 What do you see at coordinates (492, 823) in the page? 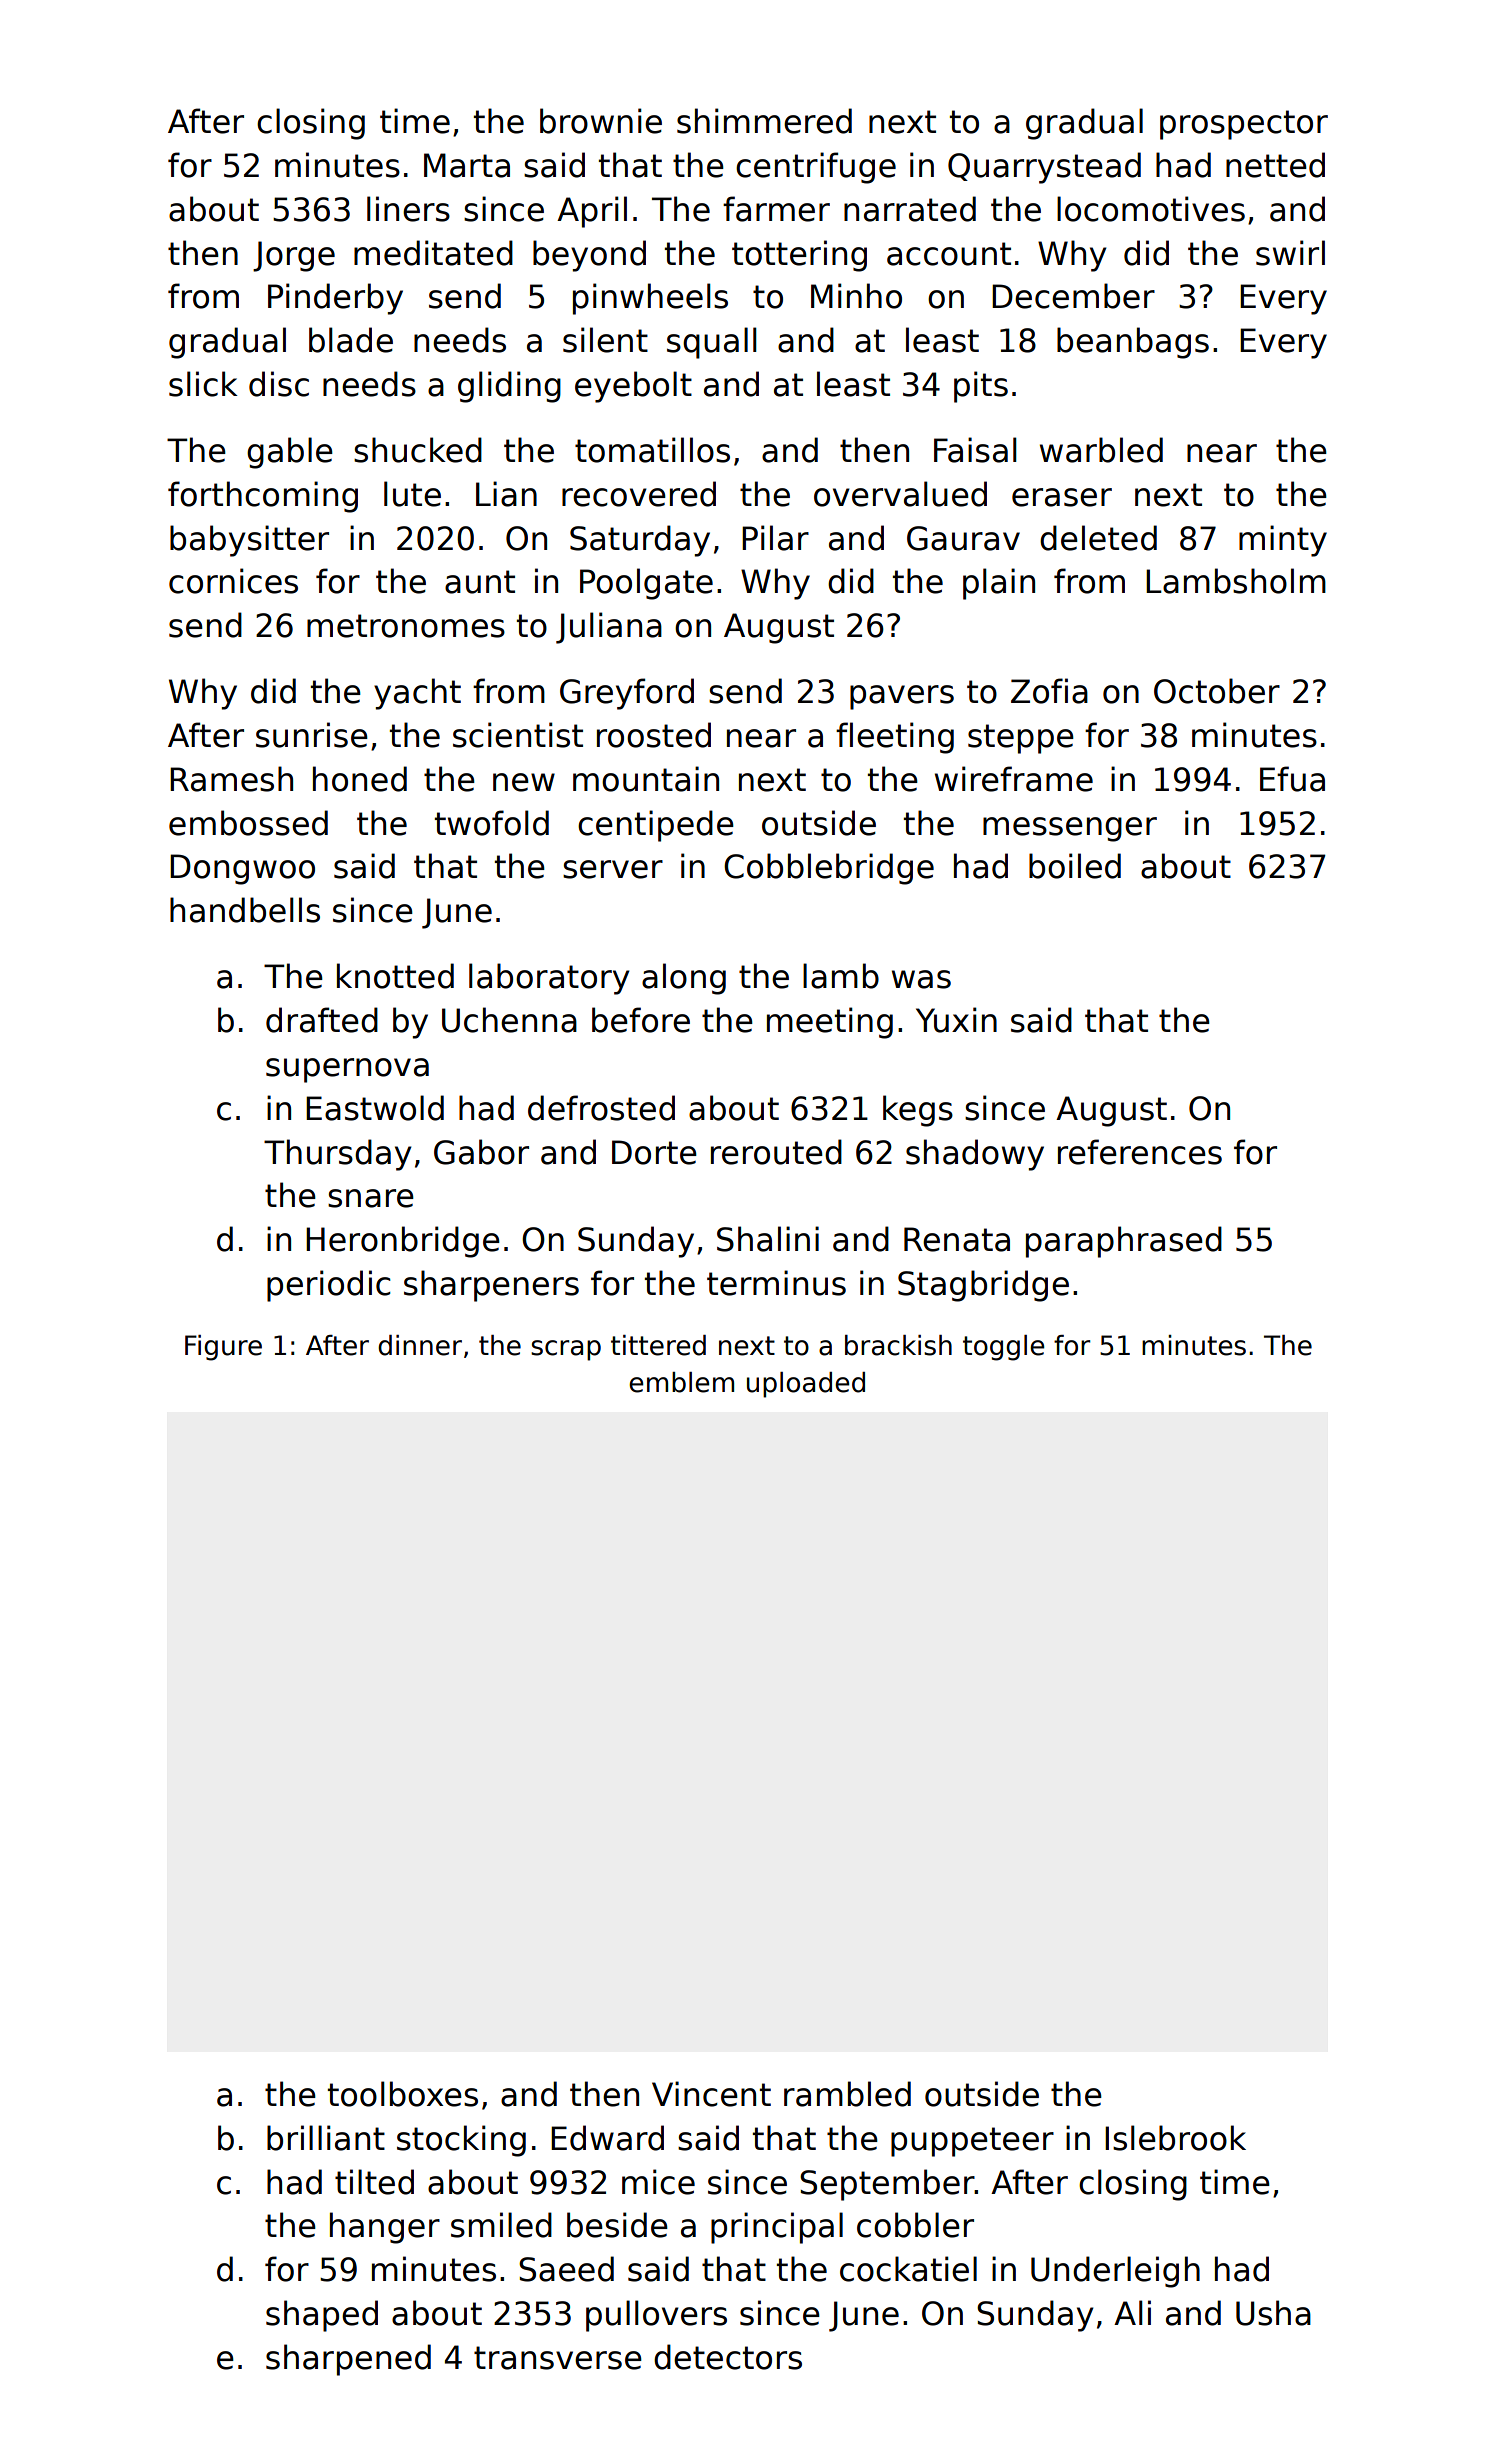
I see `twofold` at bounding box center [492, 823].
